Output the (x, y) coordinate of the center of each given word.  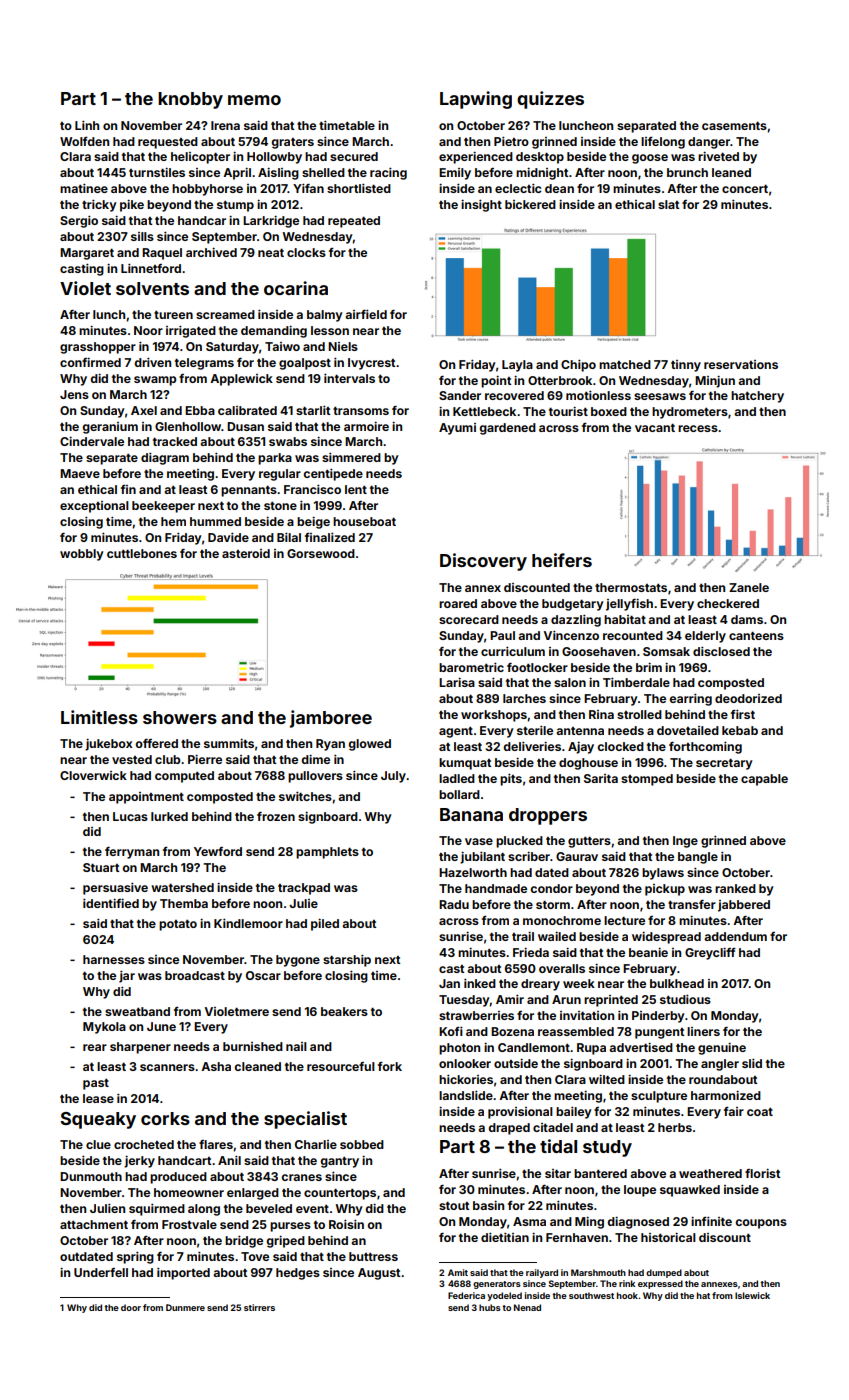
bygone (298, 961)
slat (668, 204)
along (204, 1210)
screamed (225, 314)
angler (720, 1065)
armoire (366, 426)
